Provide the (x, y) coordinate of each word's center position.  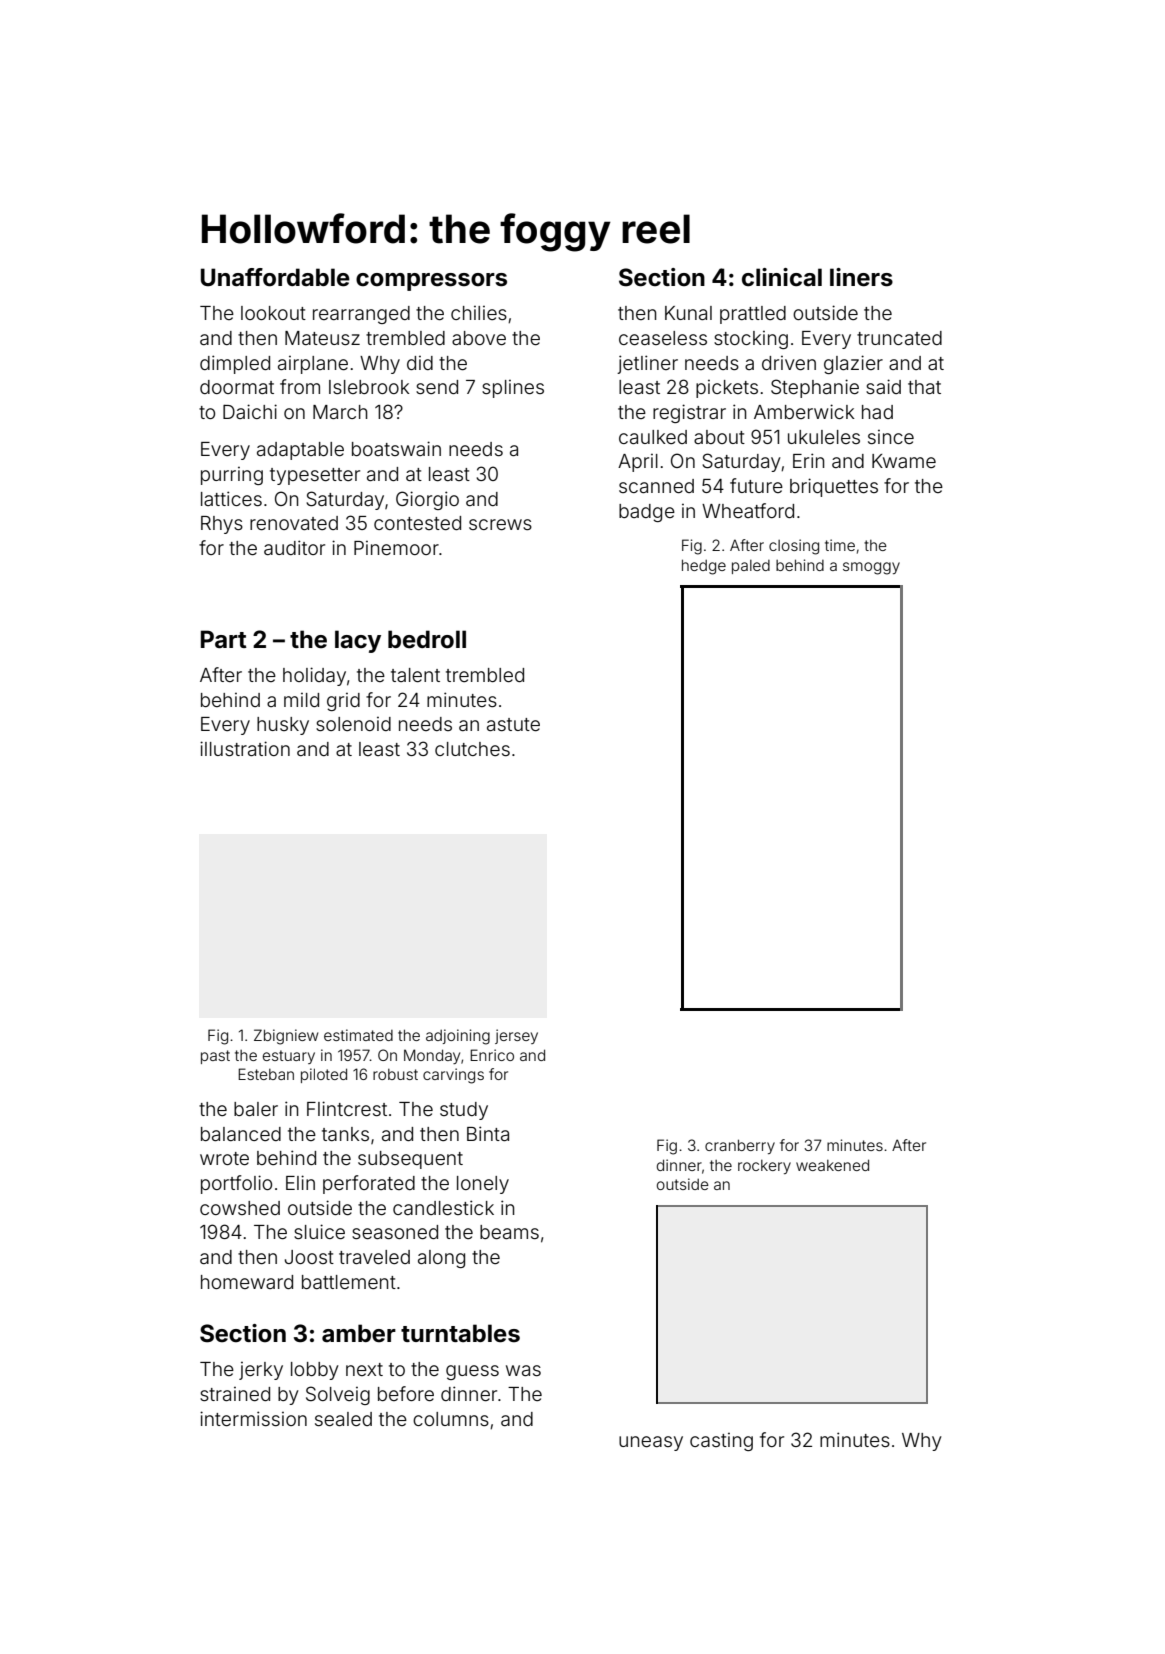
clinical (782, 277)
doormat (237, 387)
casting (721, 1442)
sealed (343, 1419)
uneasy (651, 1443)
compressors (431, 282)
